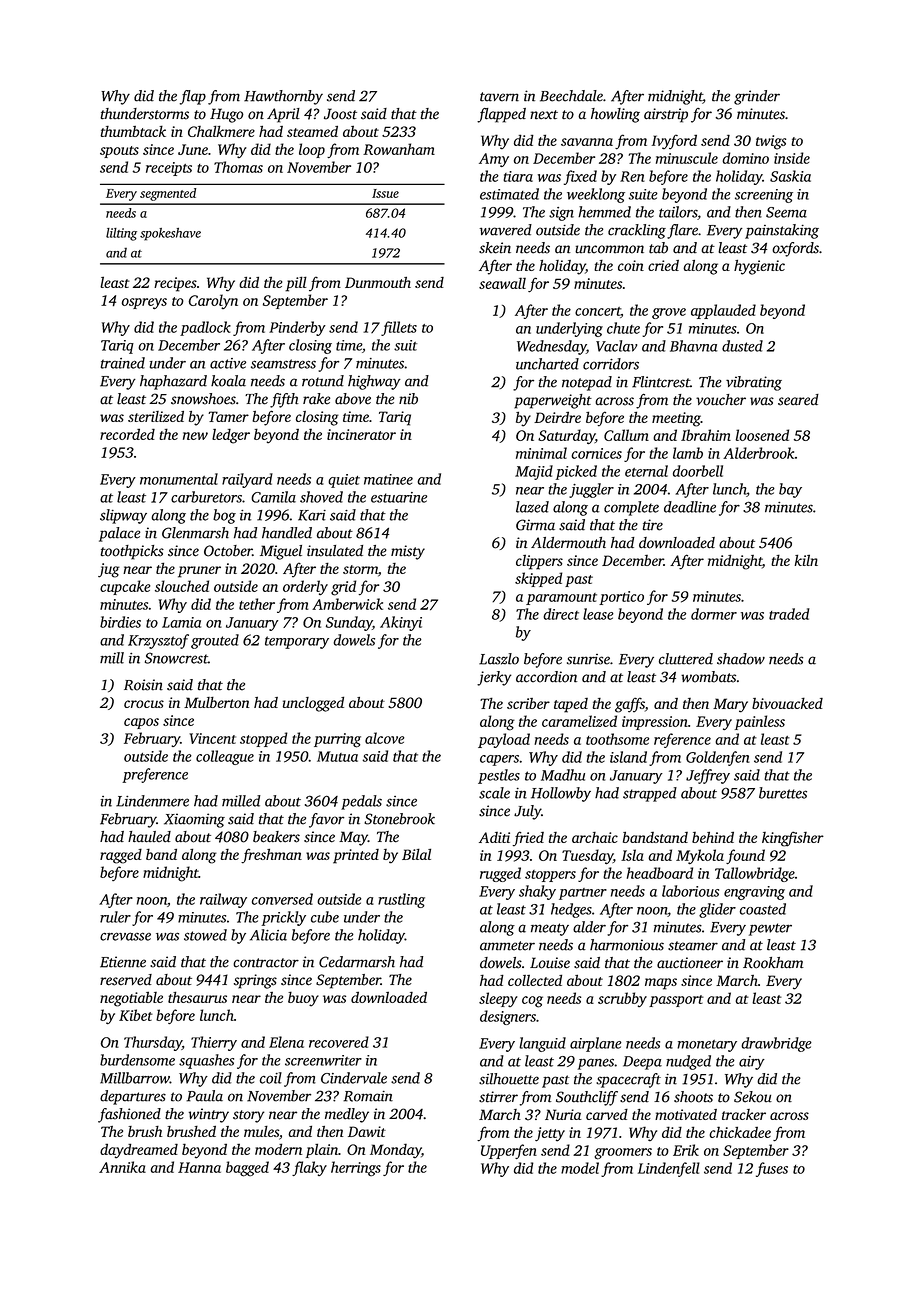 This screenshot has width=924, height=1308. What do you see at coordinates (666, 115) in the screenshot?
I see `airstrip` at bounding box center [666, 115].
